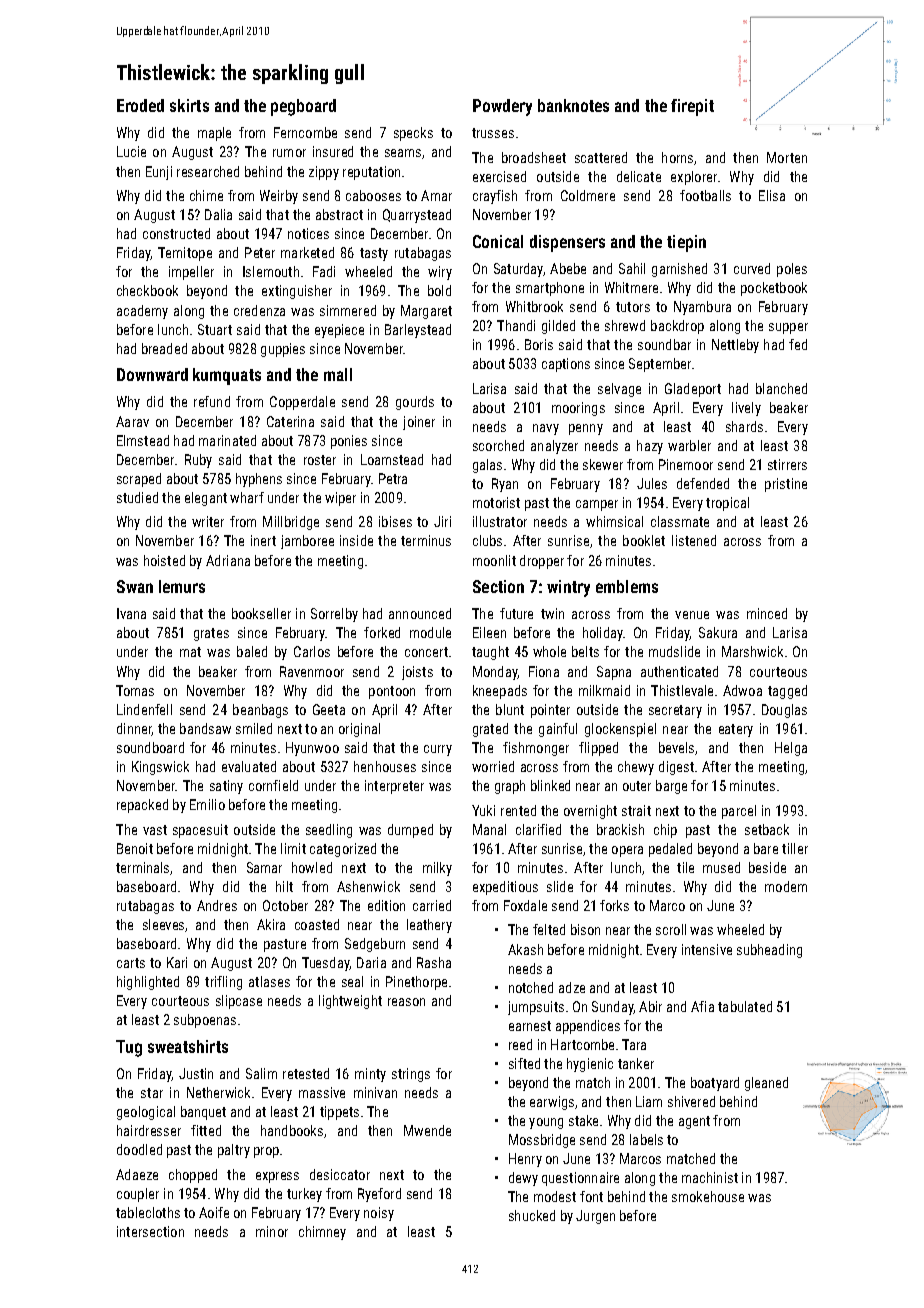 The height and width of the screenshot is (1308, 924). Describe the element at coordinates (144, 709) in the screenshot. I see `Lindenfell` at that location.
